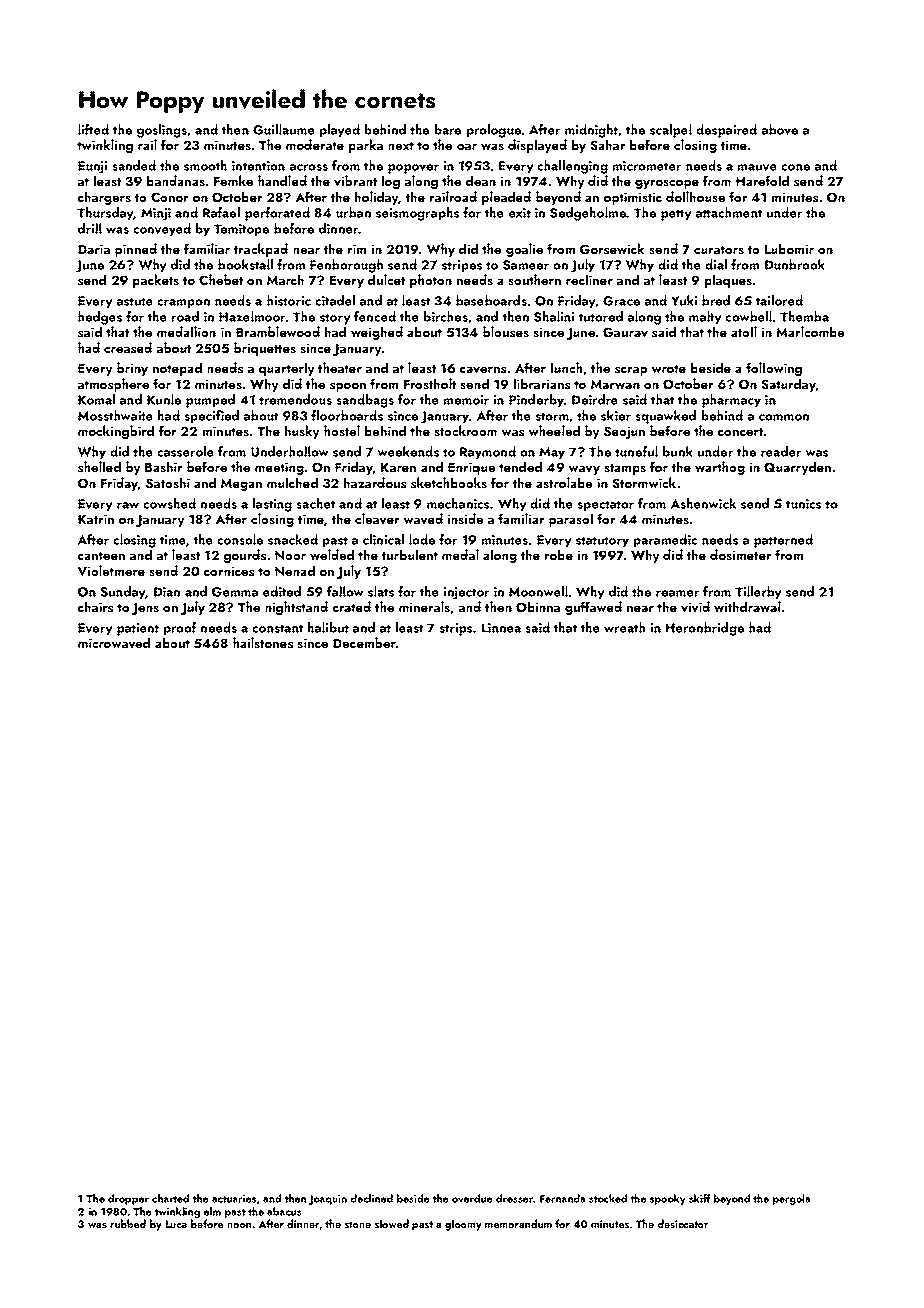  I want to click on recliner, so click(589, 279).
